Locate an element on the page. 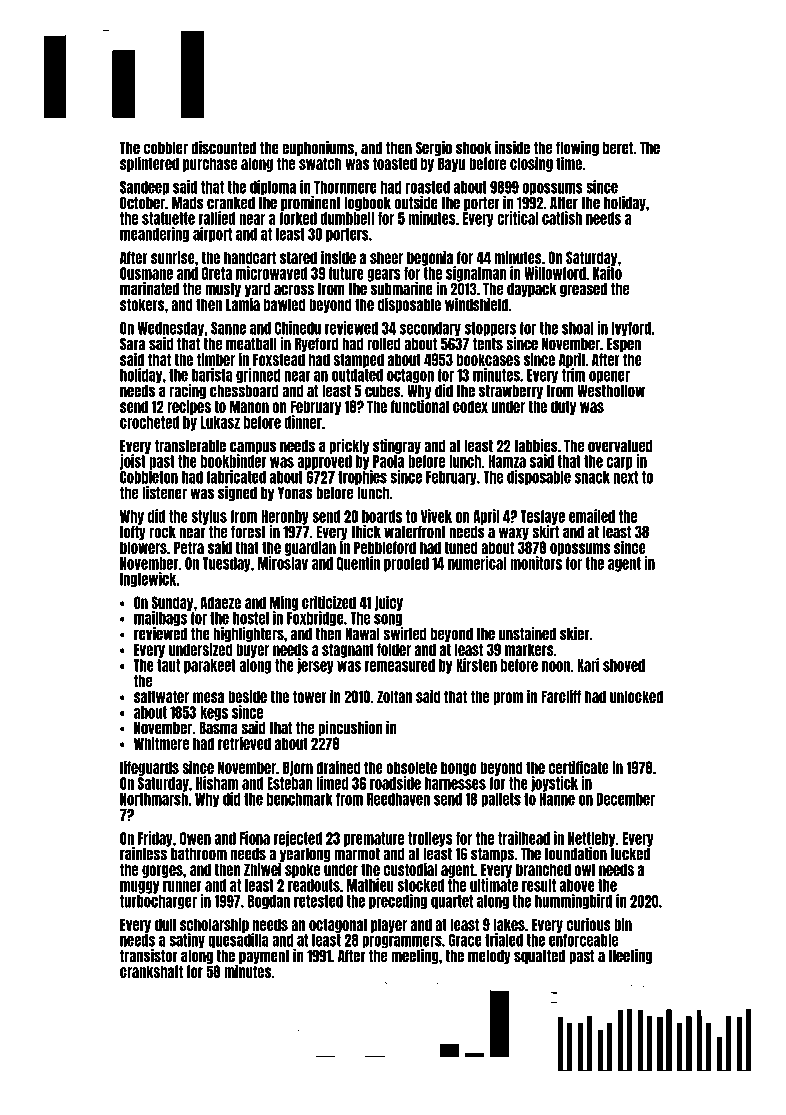 The image size is (786, 1115). Vivek is located at coordinates (436, 516).
